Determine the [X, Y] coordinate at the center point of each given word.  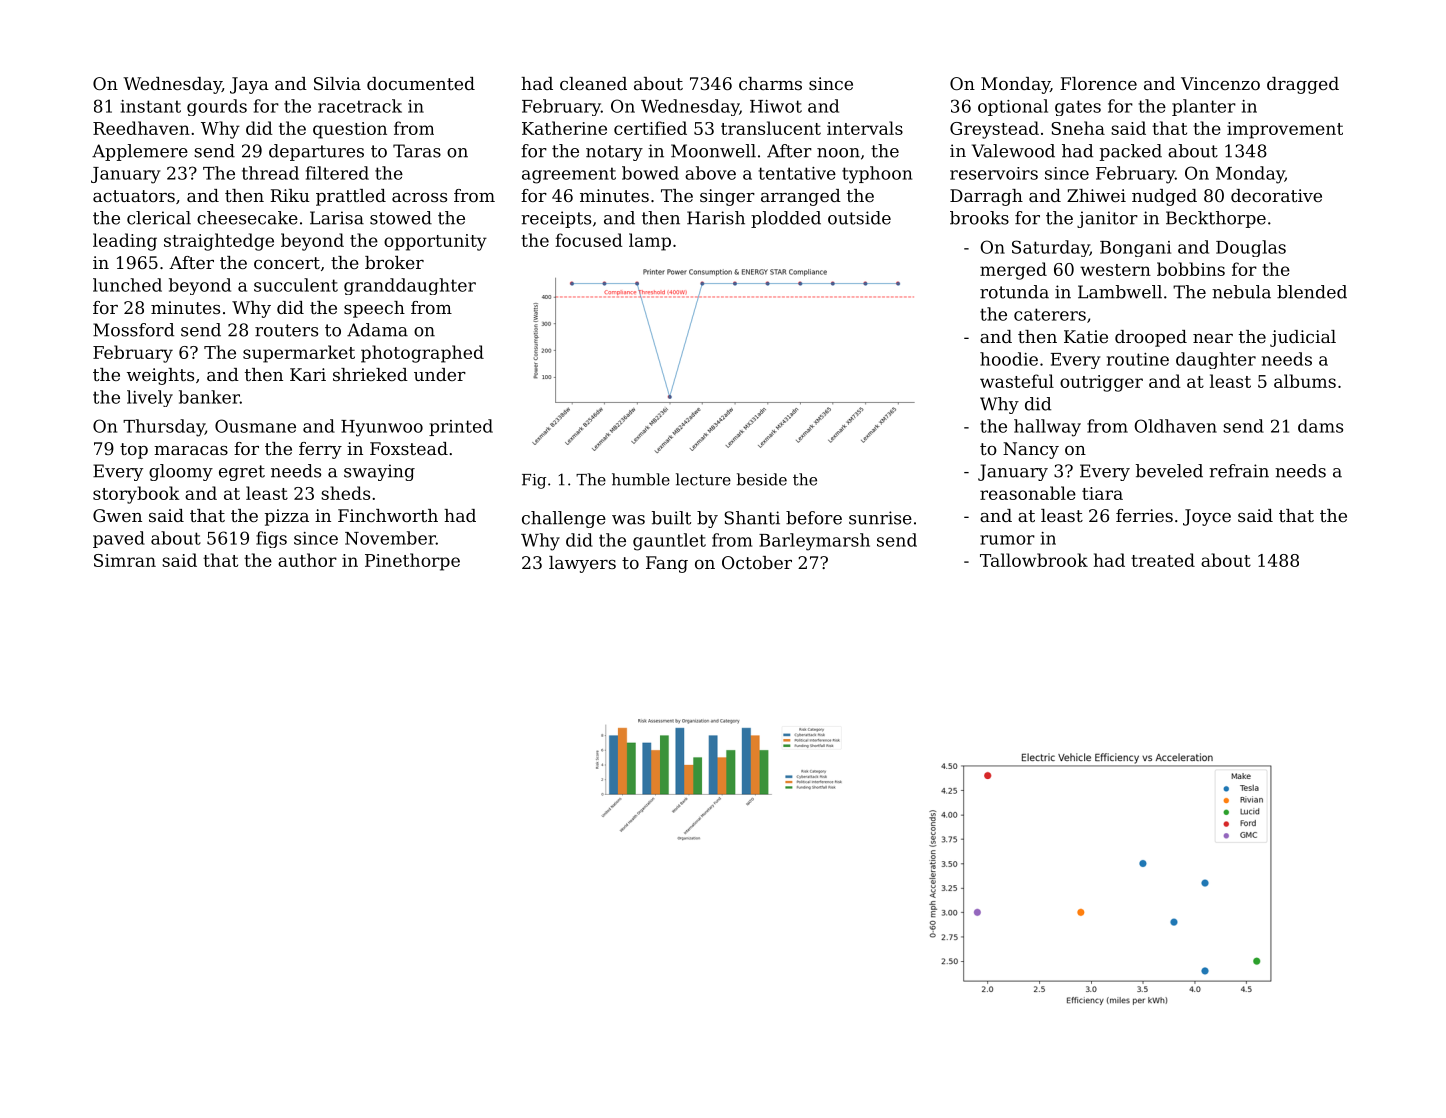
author [307, 560]
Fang [667, 564]
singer [727, 197]
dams [1320, 426]
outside [859, 218]
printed [461, 427]
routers [286, 330]
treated [1163, 560]
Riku [290, 195]
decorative [1276, 195]
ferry [320, 450]
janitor [1107, 219]
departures [316, 152]
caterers [1050, 314]
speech [374, 309]
